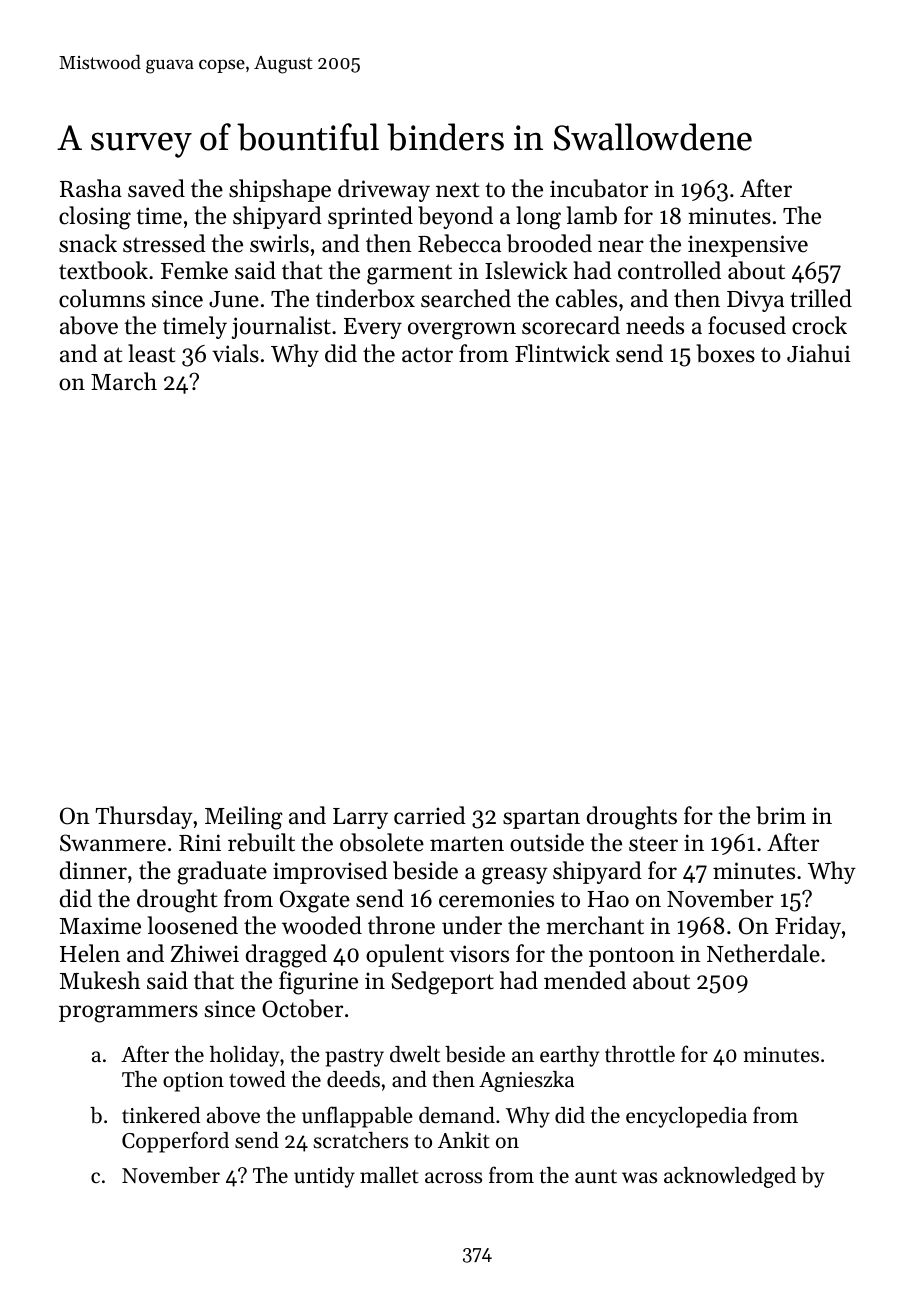  Describe the element at coordinates (124, 381) in the page. I see `March` at that location.
